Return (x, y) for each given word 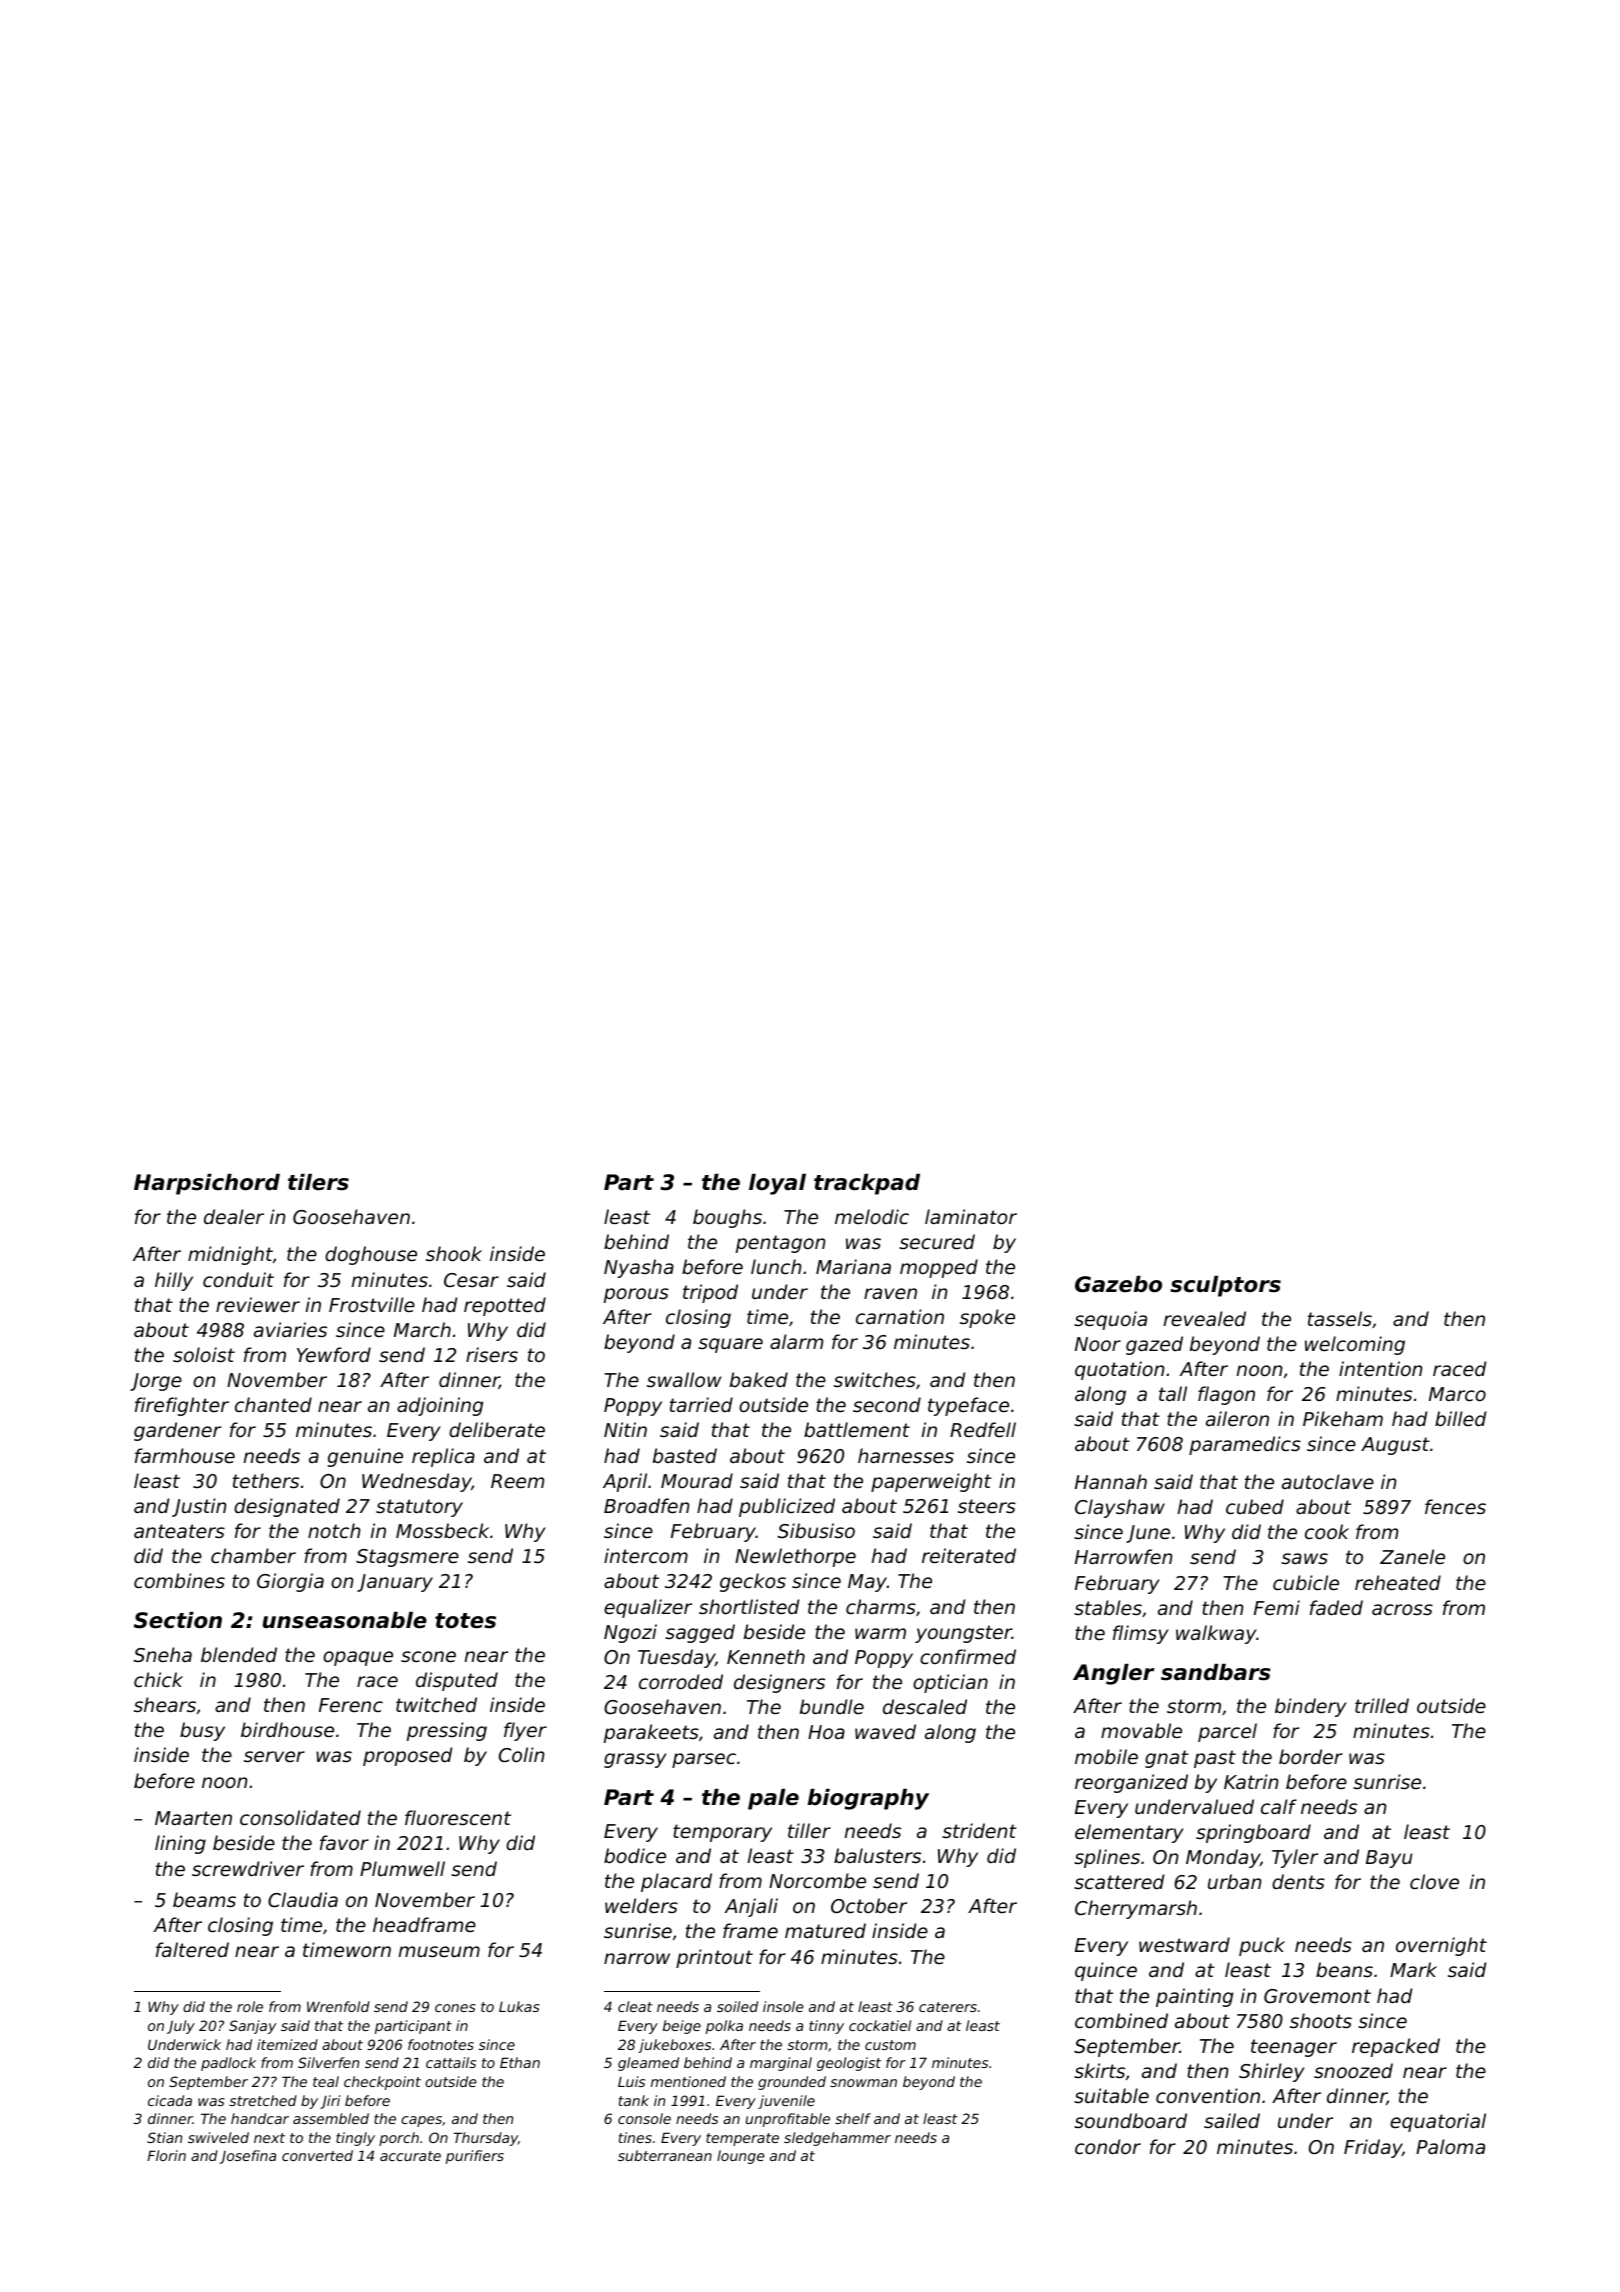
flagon (1226, 1395)
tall (1173, 1393)
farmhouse (185, 1455)
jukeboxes (674, 2046)
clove (1434, 1881)
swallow (684, 1379)
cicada (170, 2100)
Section (178, 1620)
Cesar (471, 1280)
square (730, 1345)
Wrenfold (338, 2006)
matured (825, 1930)
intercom (646, 1555)
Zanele (1412, 1556)
